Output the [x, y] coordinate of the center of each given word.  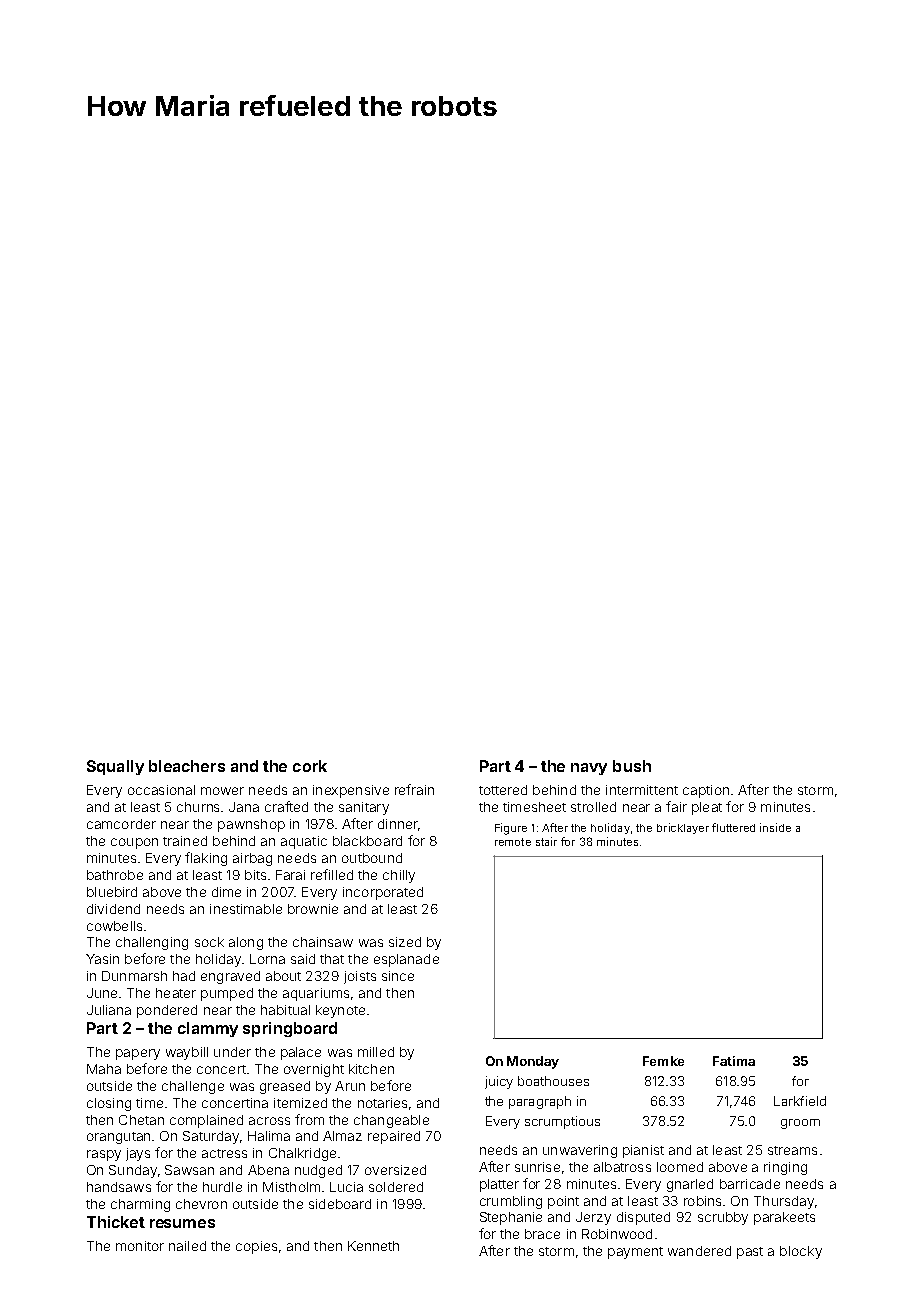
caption [706, 791]
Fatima [734, 1061]
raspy [104, 1155]
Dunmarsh [134, 976]
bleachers [187, 766]
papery [138, 1054]
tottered [503, 790]
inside [775, 827]
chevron [201, 1204]
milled [376, 1052]
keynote [340, 1011]
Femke [663, 1061]
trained [185, 841]
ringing [785, 1168]
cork [310, 766]
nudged [318, 1171]
